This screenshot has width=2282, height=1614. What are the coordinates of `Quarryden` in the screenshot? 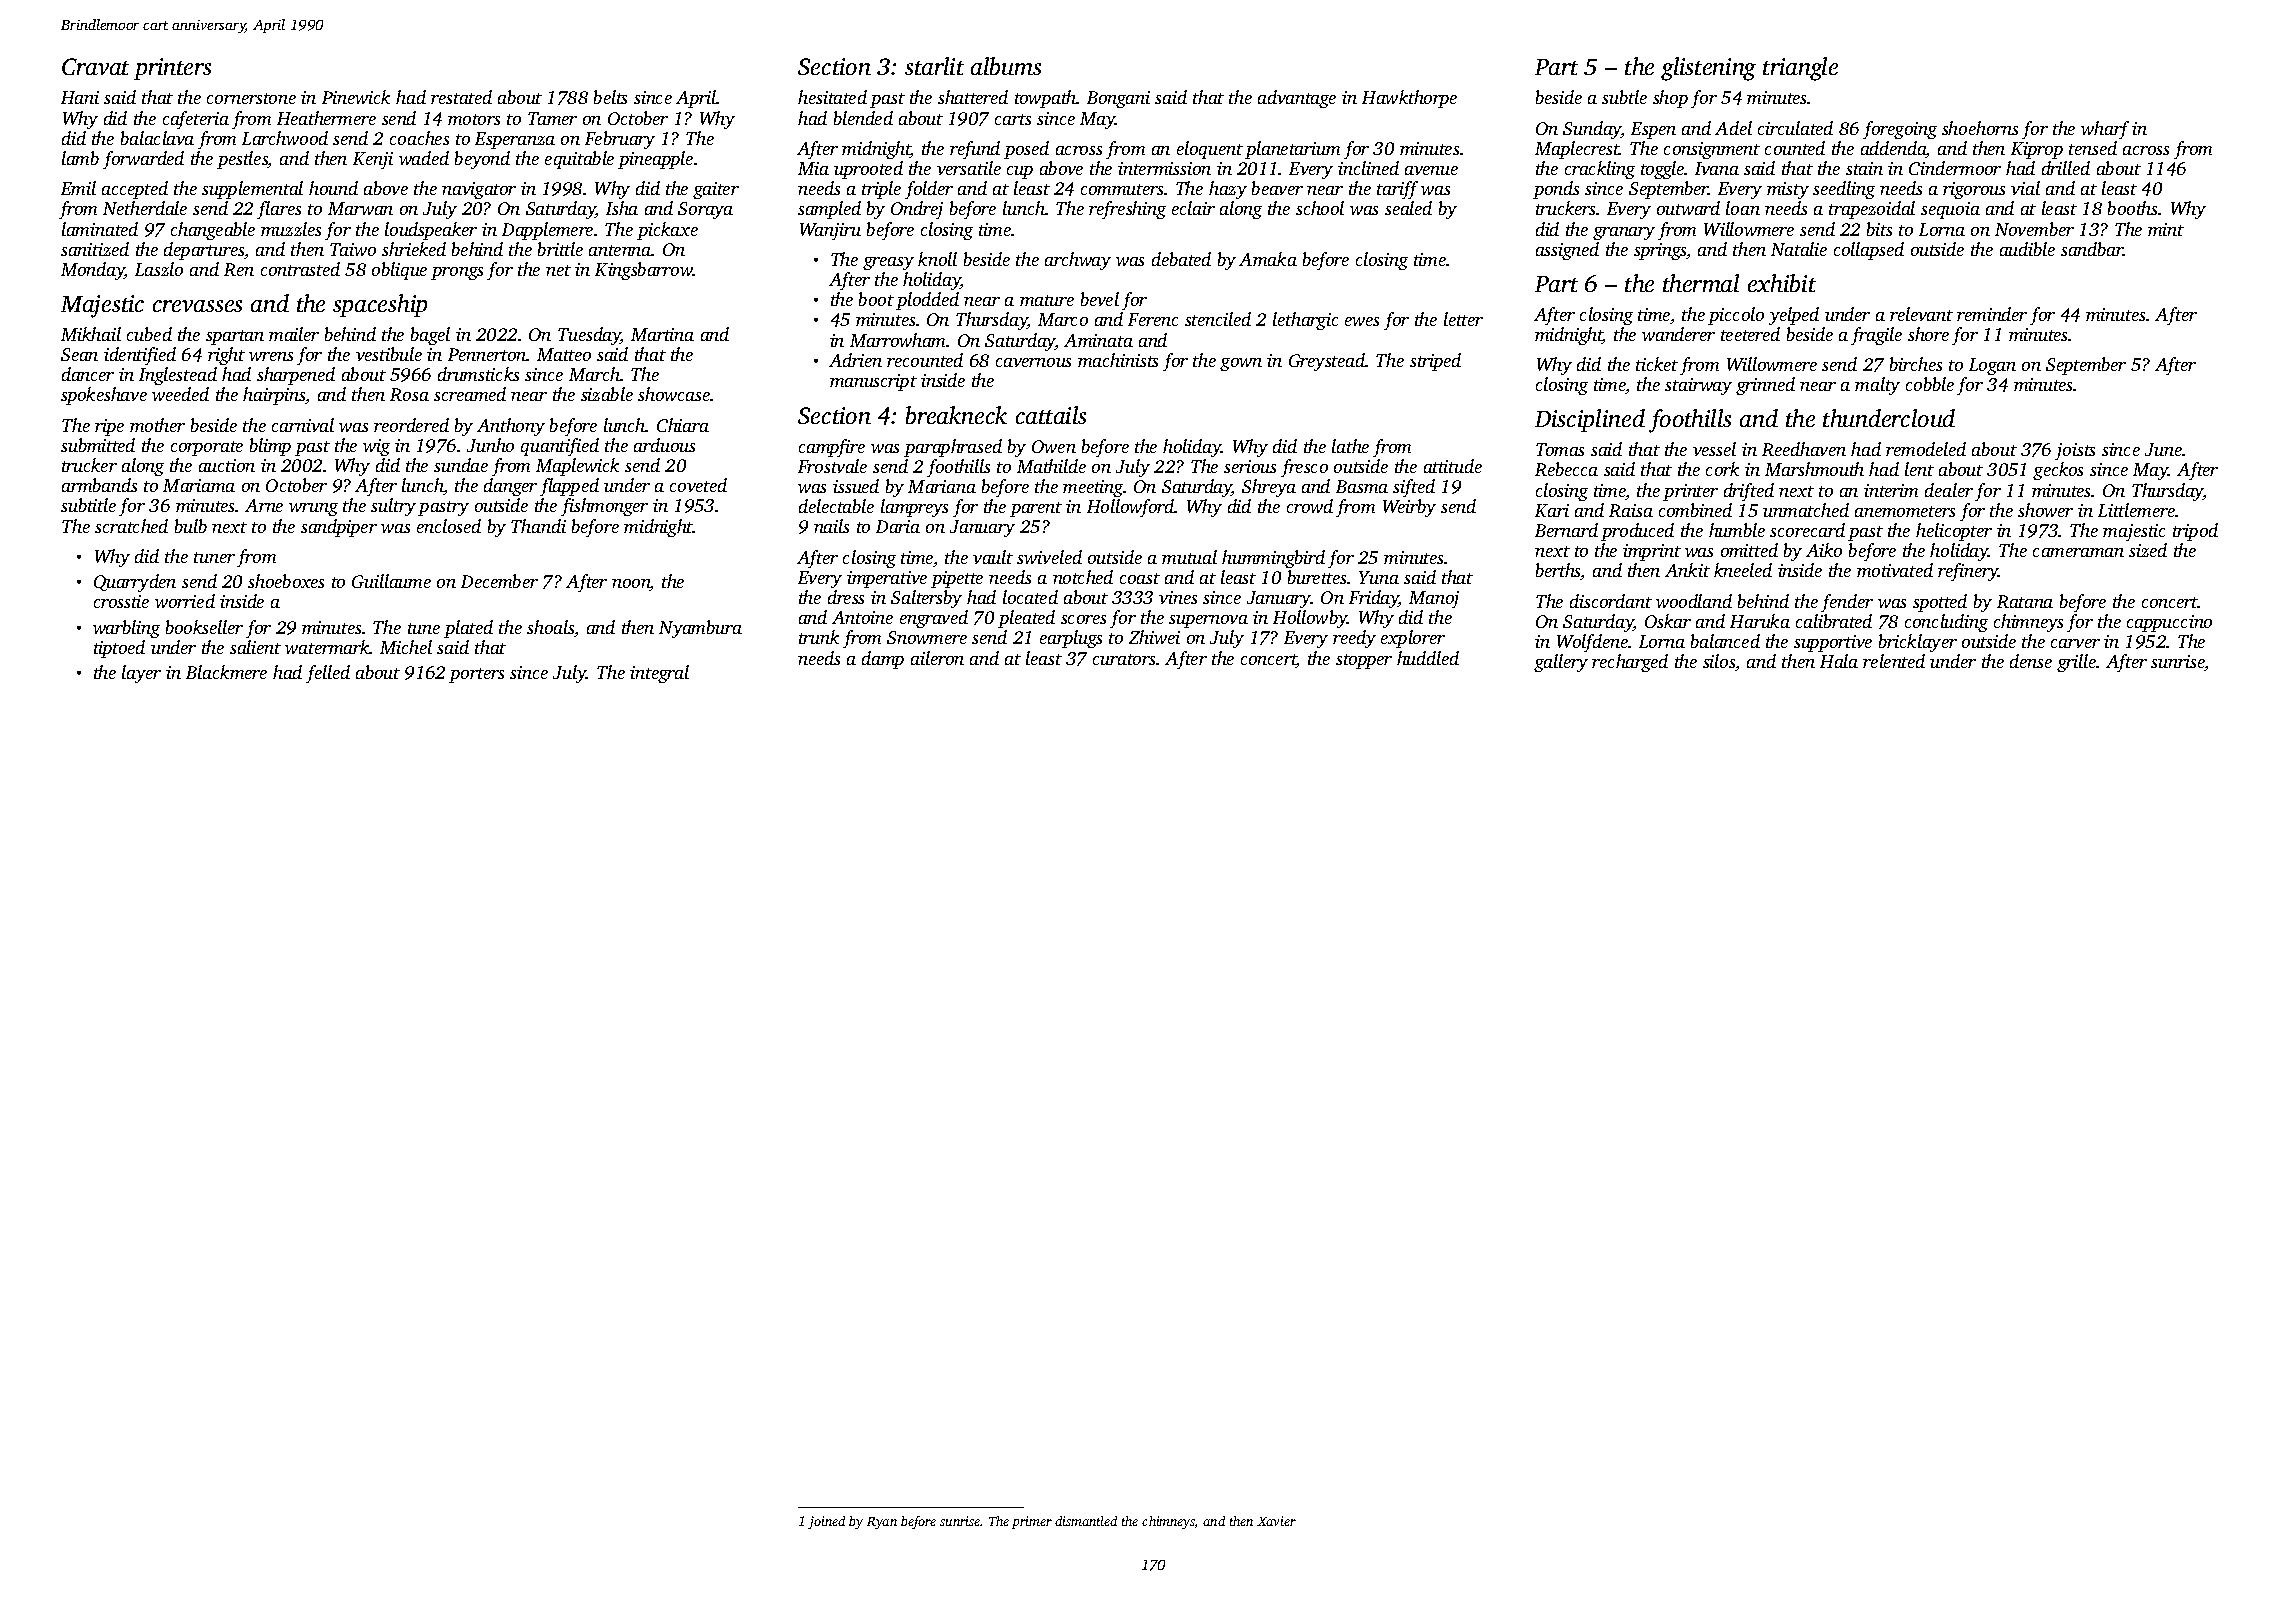 It's located at (135, 583).
